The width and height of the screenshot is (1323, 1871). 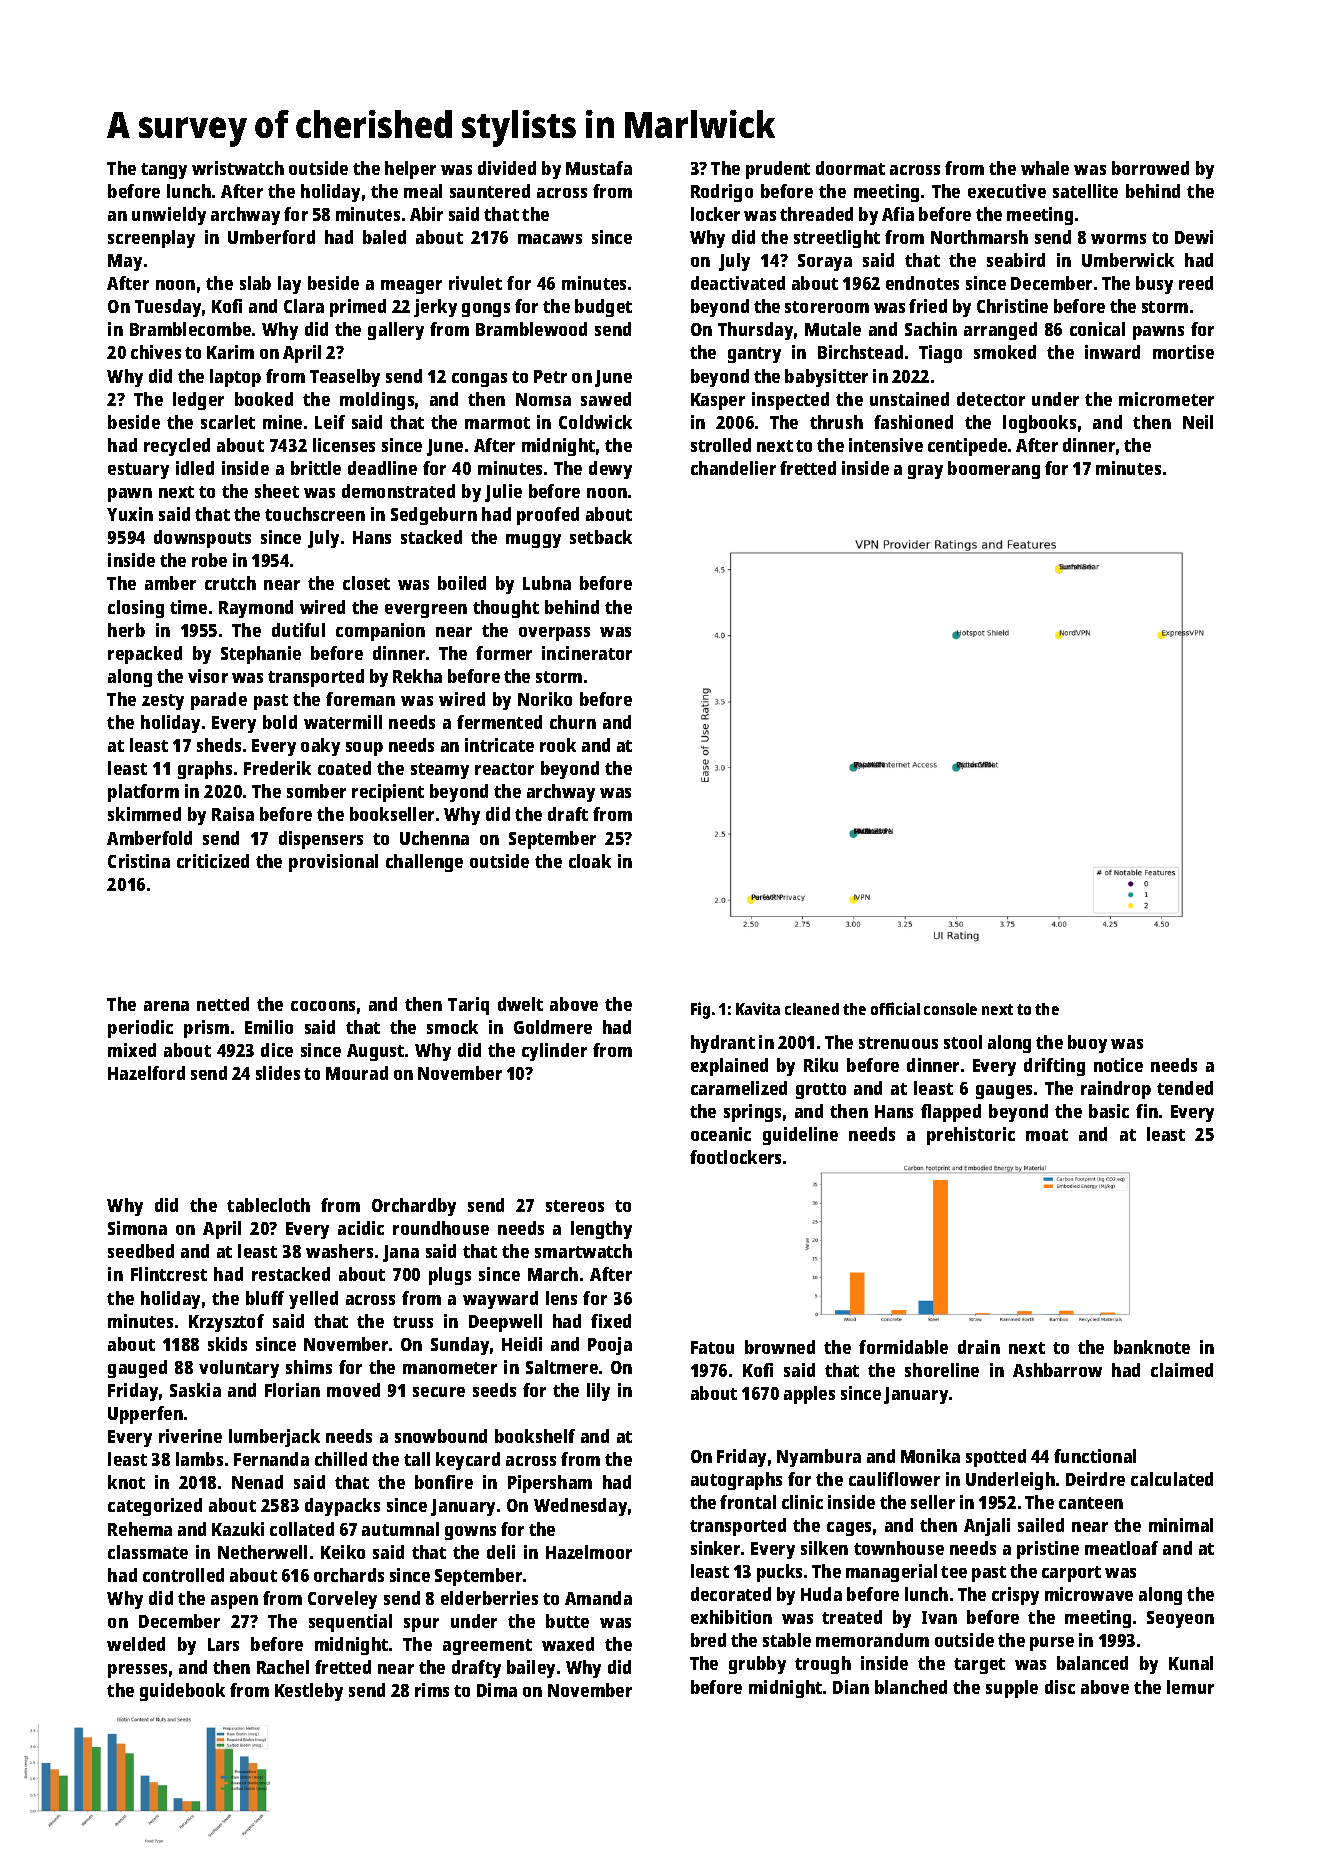 I want to click on centipede, so click(x=967, y=447).
